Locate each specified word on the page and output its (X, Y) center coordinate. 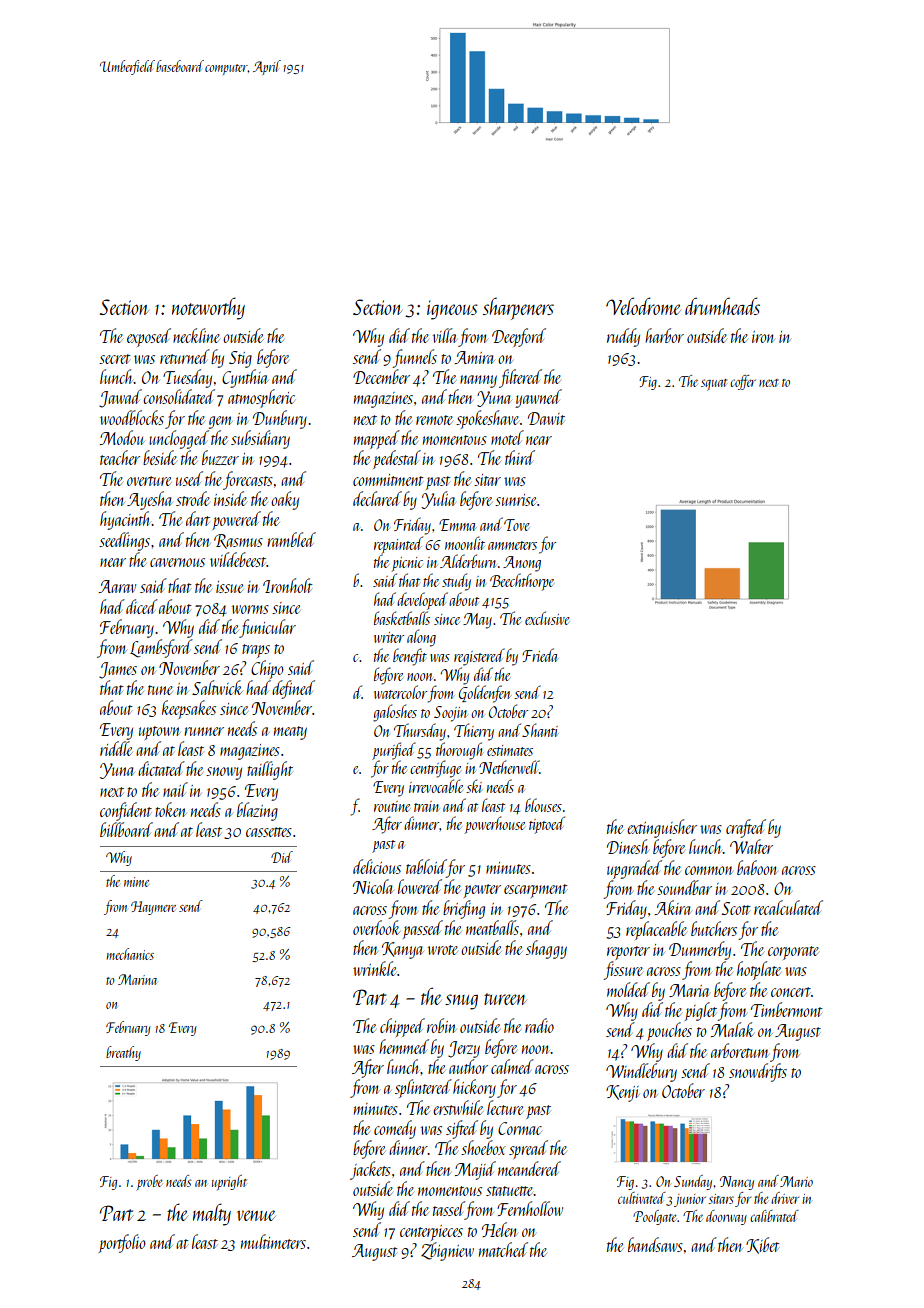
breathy (123, 1053)
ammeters (512, 545)
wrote (443, 950)
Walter (751, 846)
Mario (796, 1181)
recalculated (788, 907)
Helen (500, 1229)
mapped (377, 439)
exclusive (547, 618)
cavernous (177, 562)
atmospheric (261, 398)
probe (149, 1182)
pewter (482, 891)
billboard (126, 829)
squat (714, 385)
